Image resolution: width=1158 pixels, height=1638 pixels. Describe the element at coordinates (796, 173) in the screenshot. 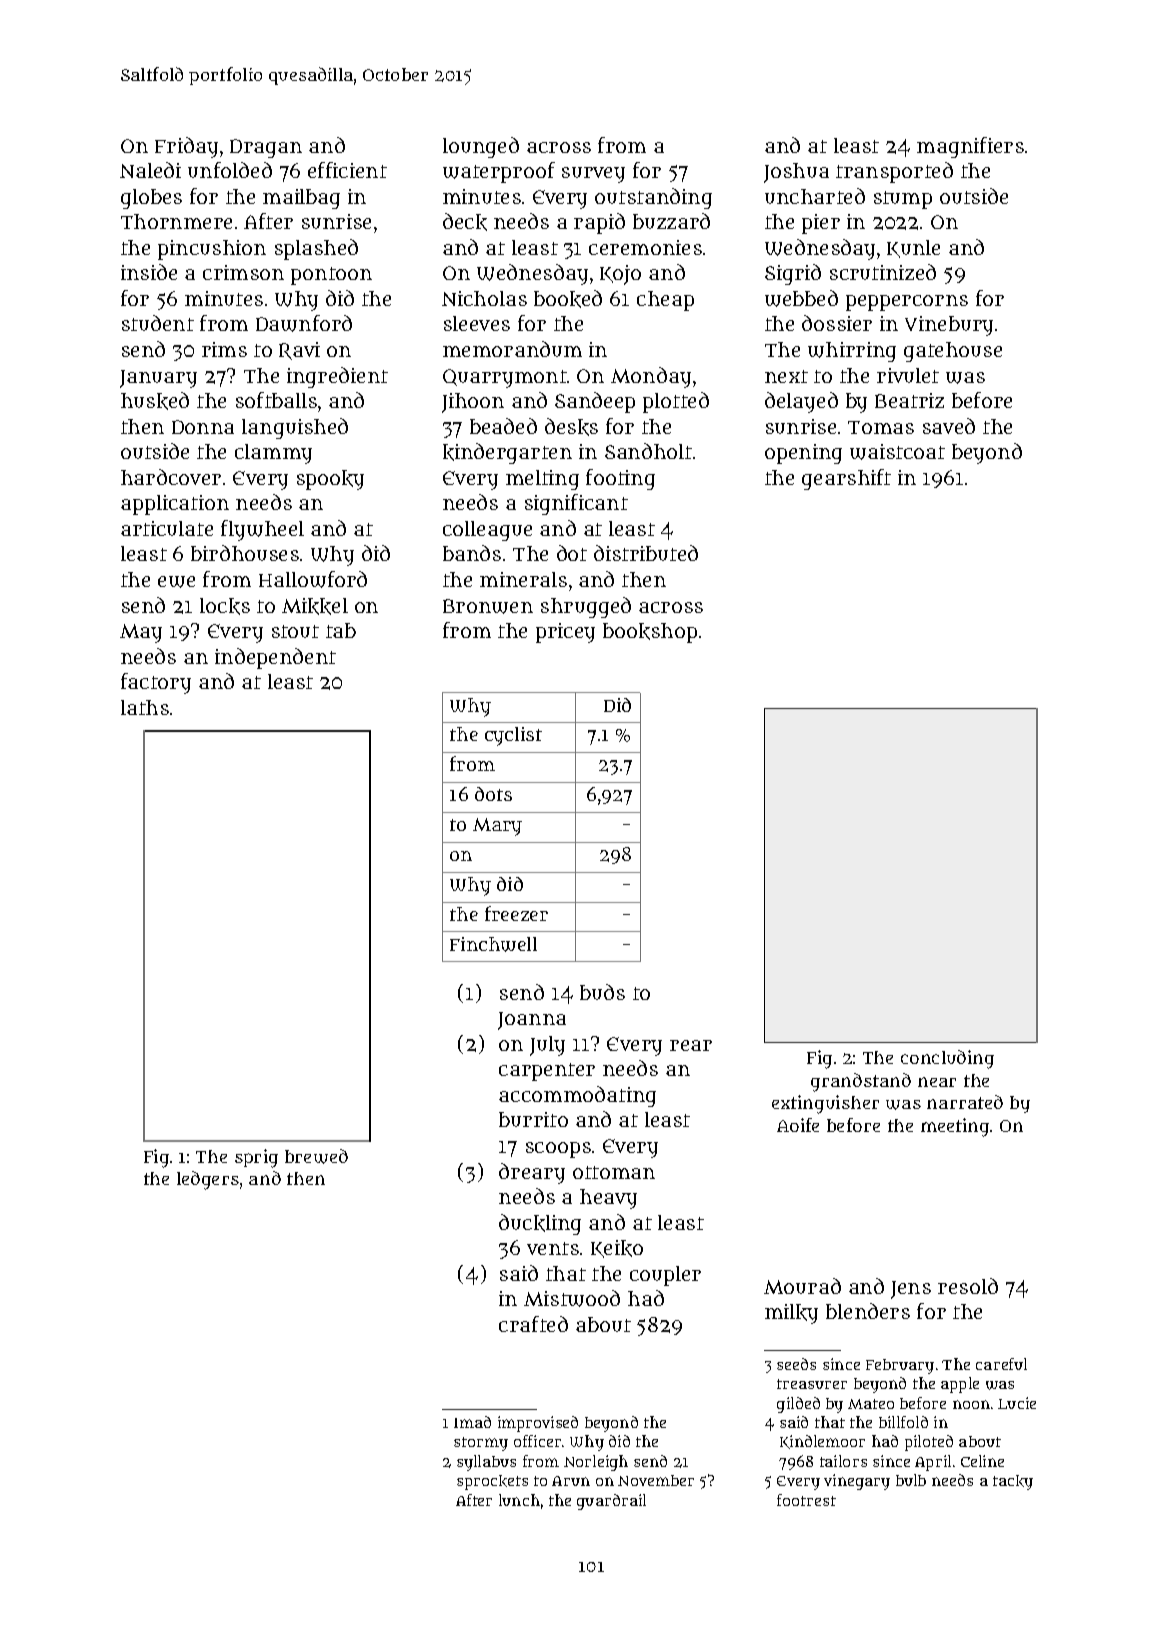

I see `Joshua` at that location.
